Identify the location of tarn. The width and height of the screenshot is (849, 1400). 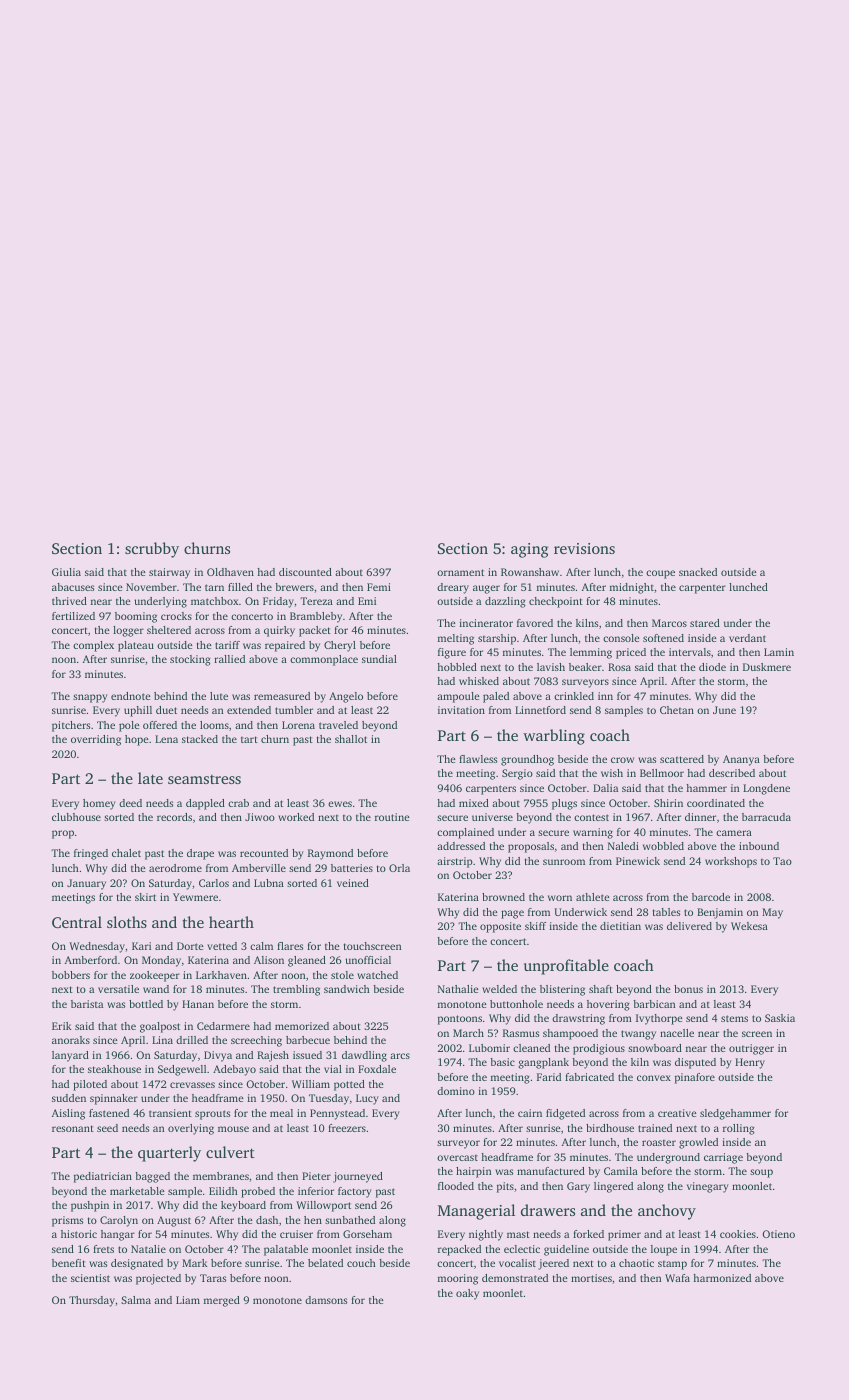
(214, 587).
